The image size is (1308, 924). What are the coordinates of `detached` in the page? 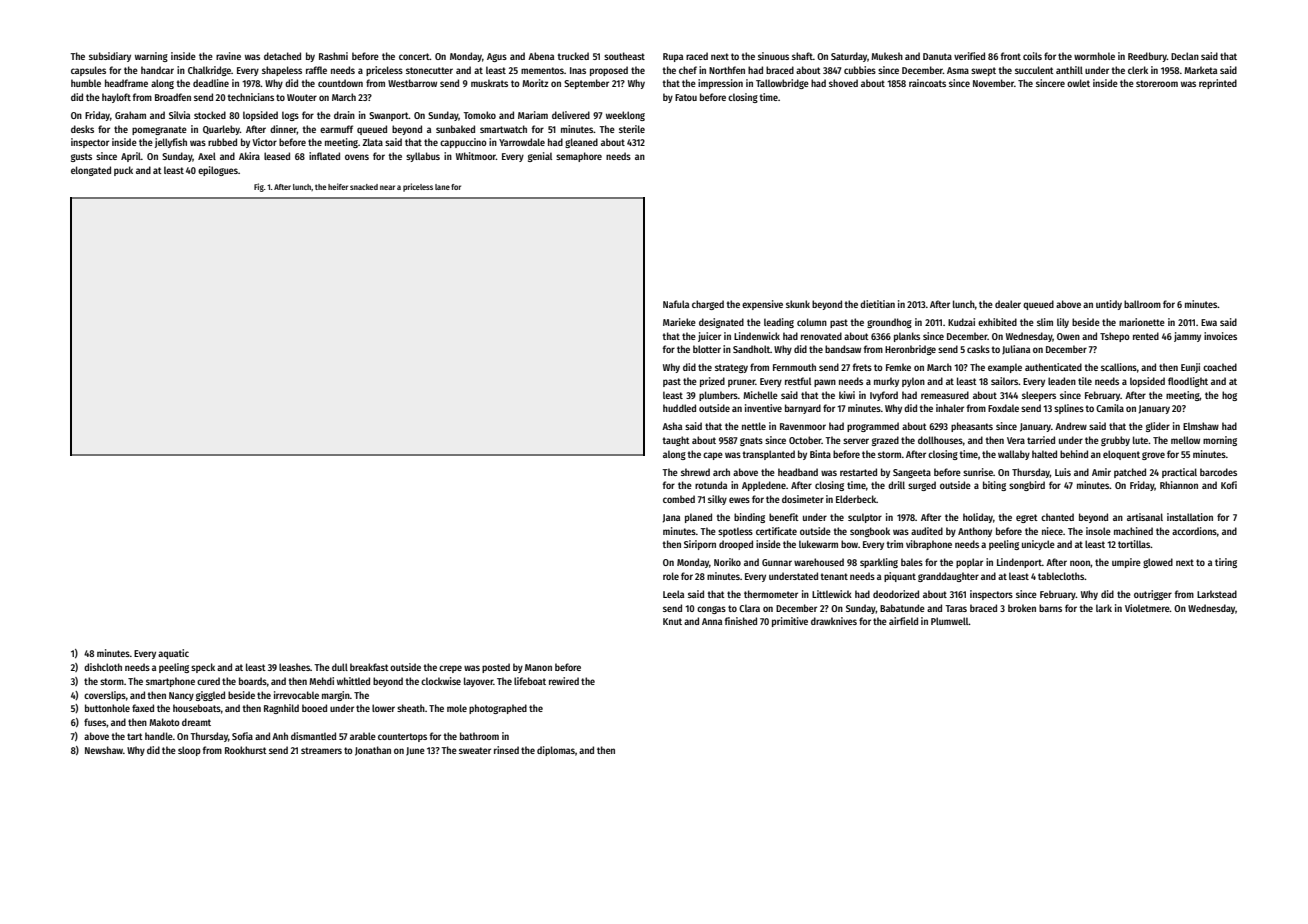 It's located at (282, 56).
